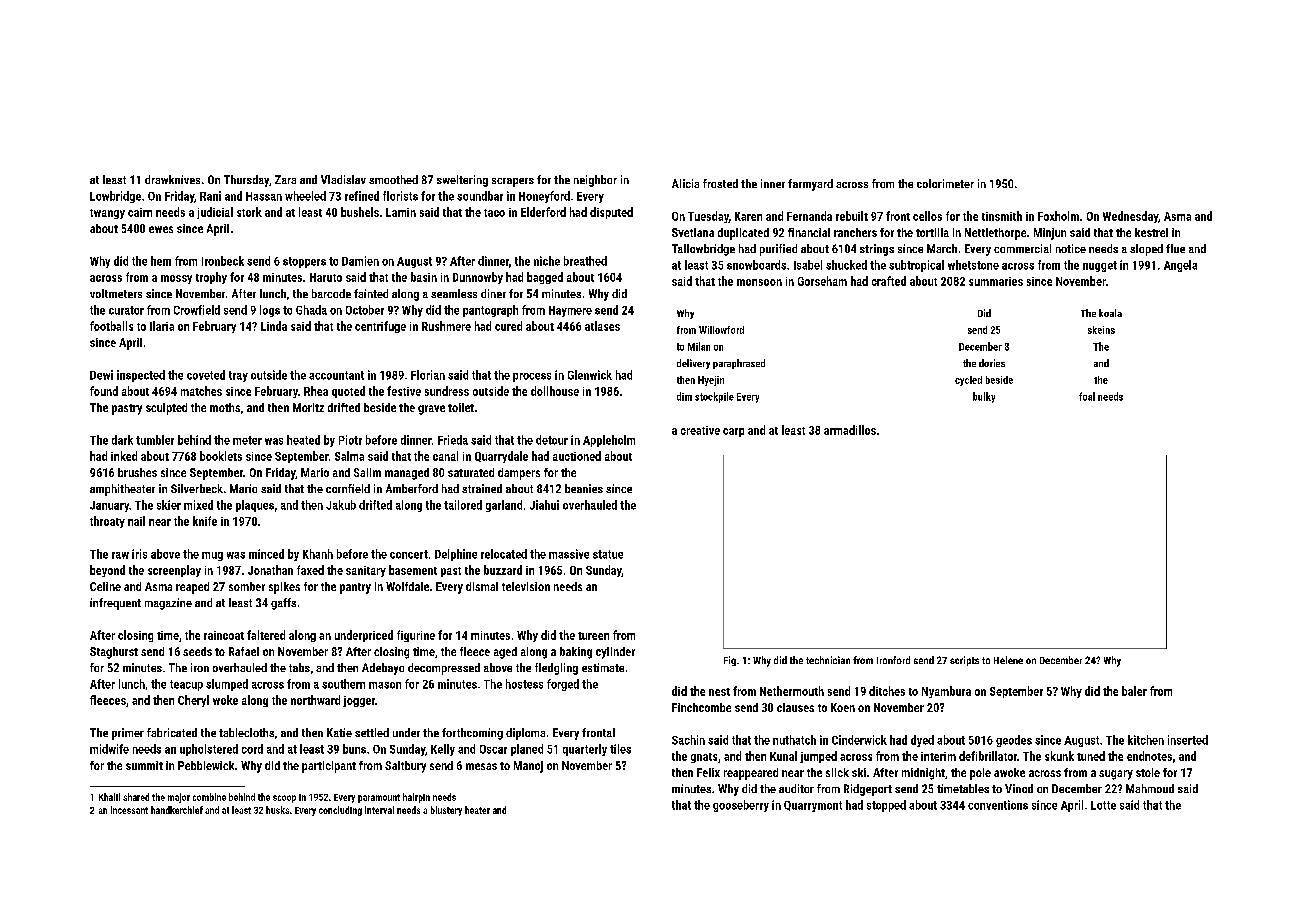 The height and width of the screenshot is (924, 1308). What do you see at coordinates (927, 216) in the screenshot?
I see `cellos` at bounding box center [927, 216].
